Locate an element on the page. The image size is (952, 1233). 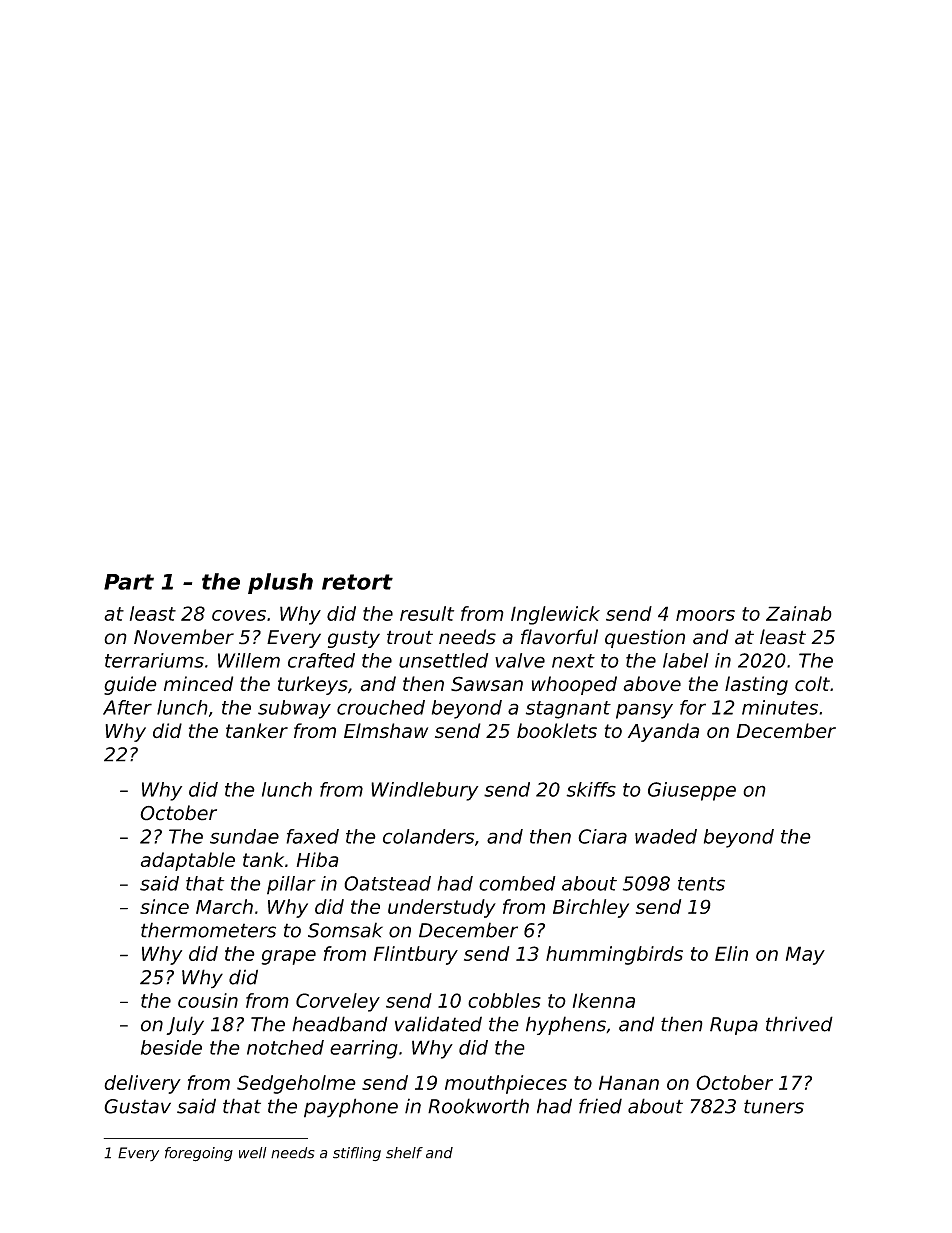
retort is located at coordinates (357, 582).
